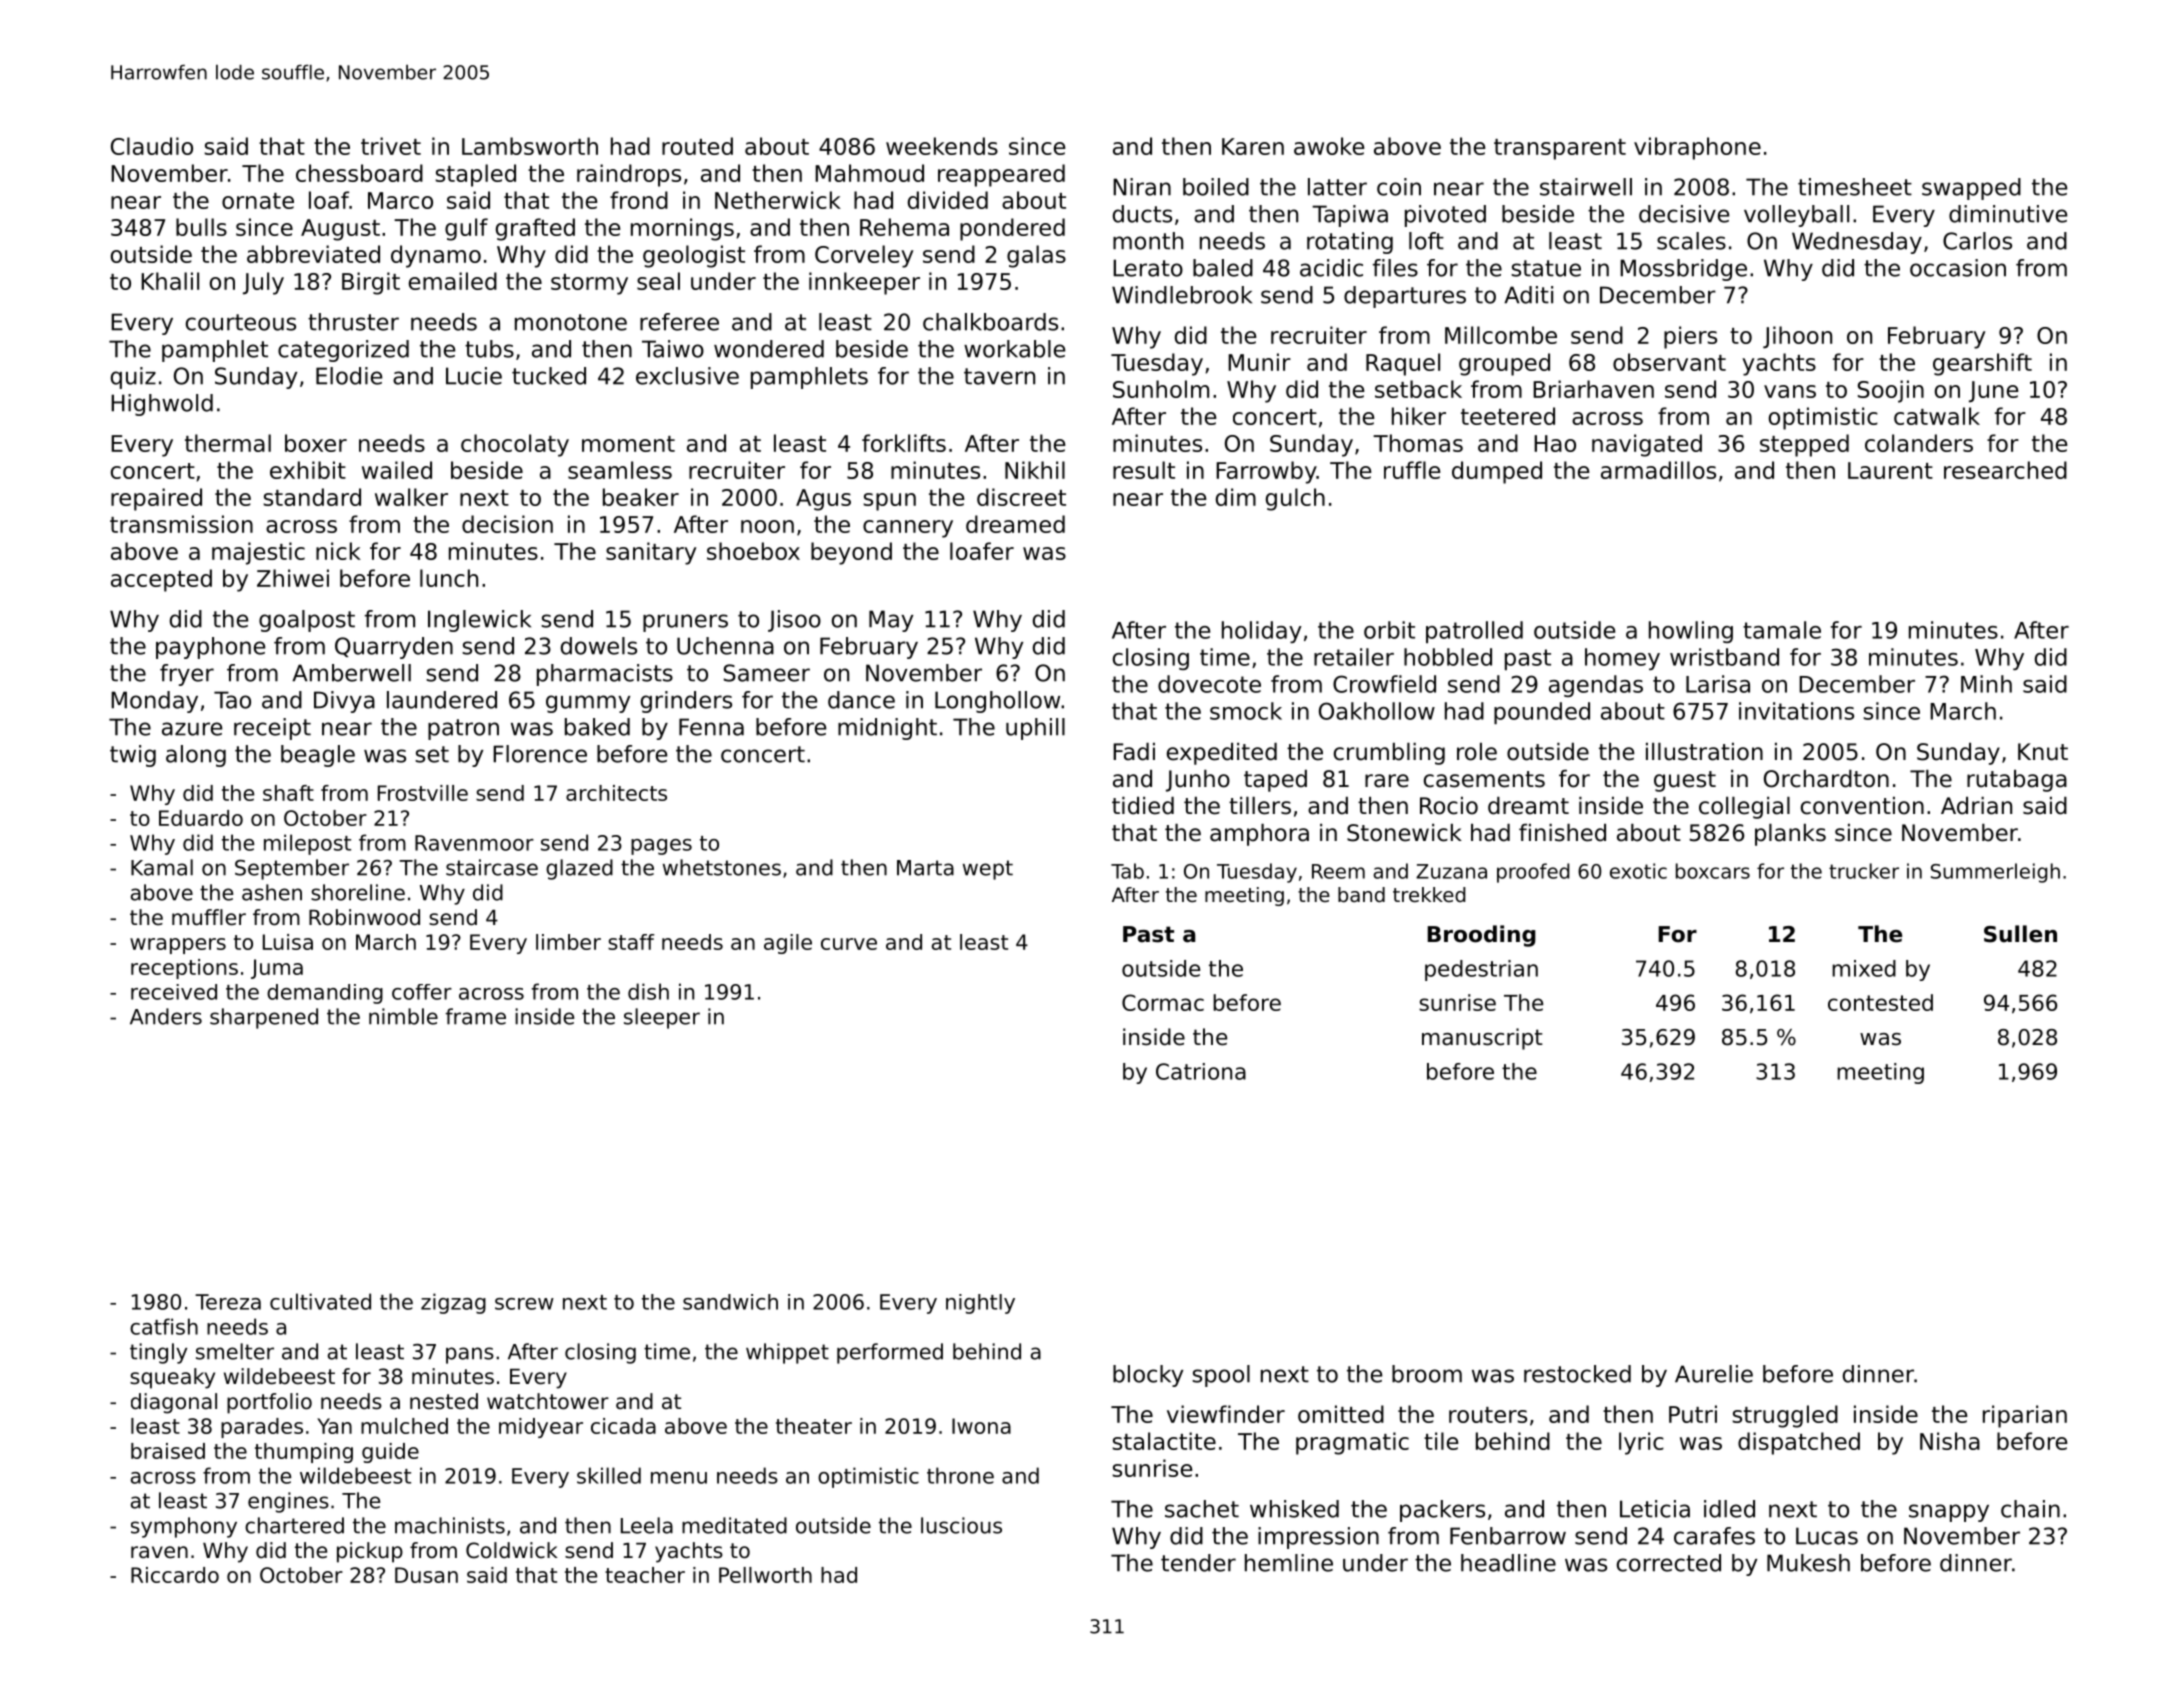  What do you see at coordinates (1880, 1002) in the screenshot?
I see `contested` at bounding box center [1880, 1002].
